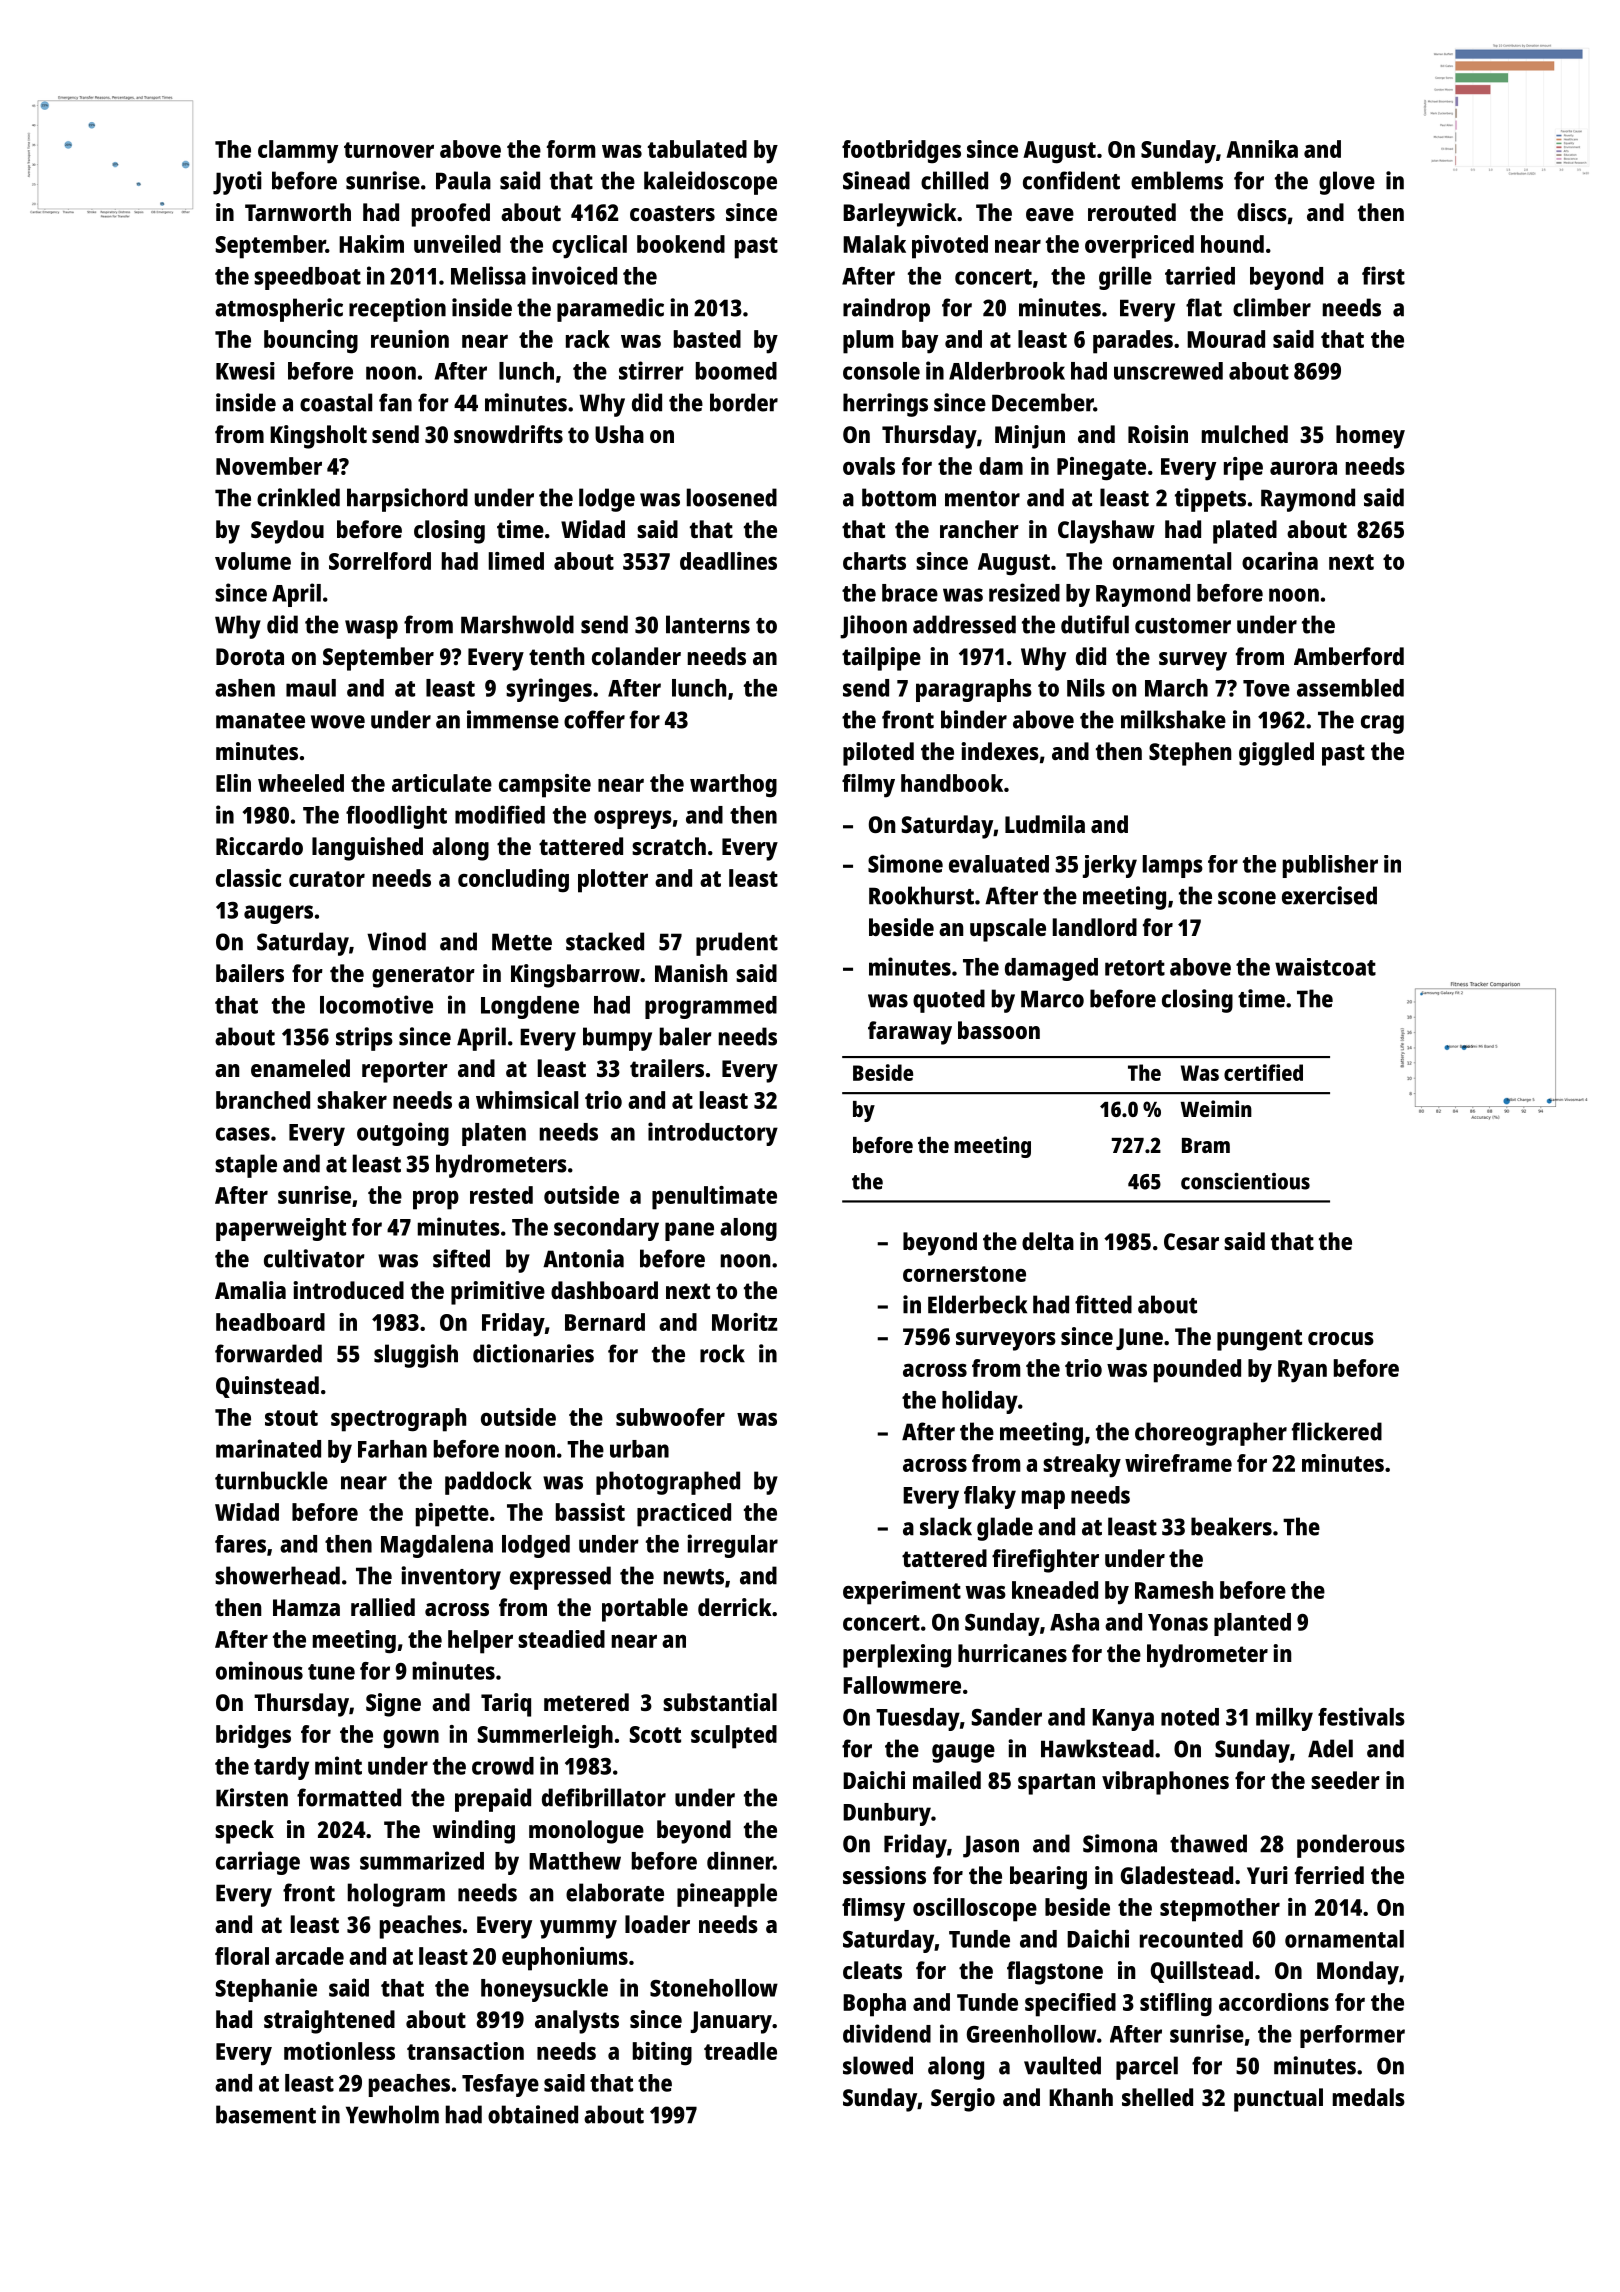 This screenshot has height=2292, width=1620. I want to click on chilled, so click(954, 180).
